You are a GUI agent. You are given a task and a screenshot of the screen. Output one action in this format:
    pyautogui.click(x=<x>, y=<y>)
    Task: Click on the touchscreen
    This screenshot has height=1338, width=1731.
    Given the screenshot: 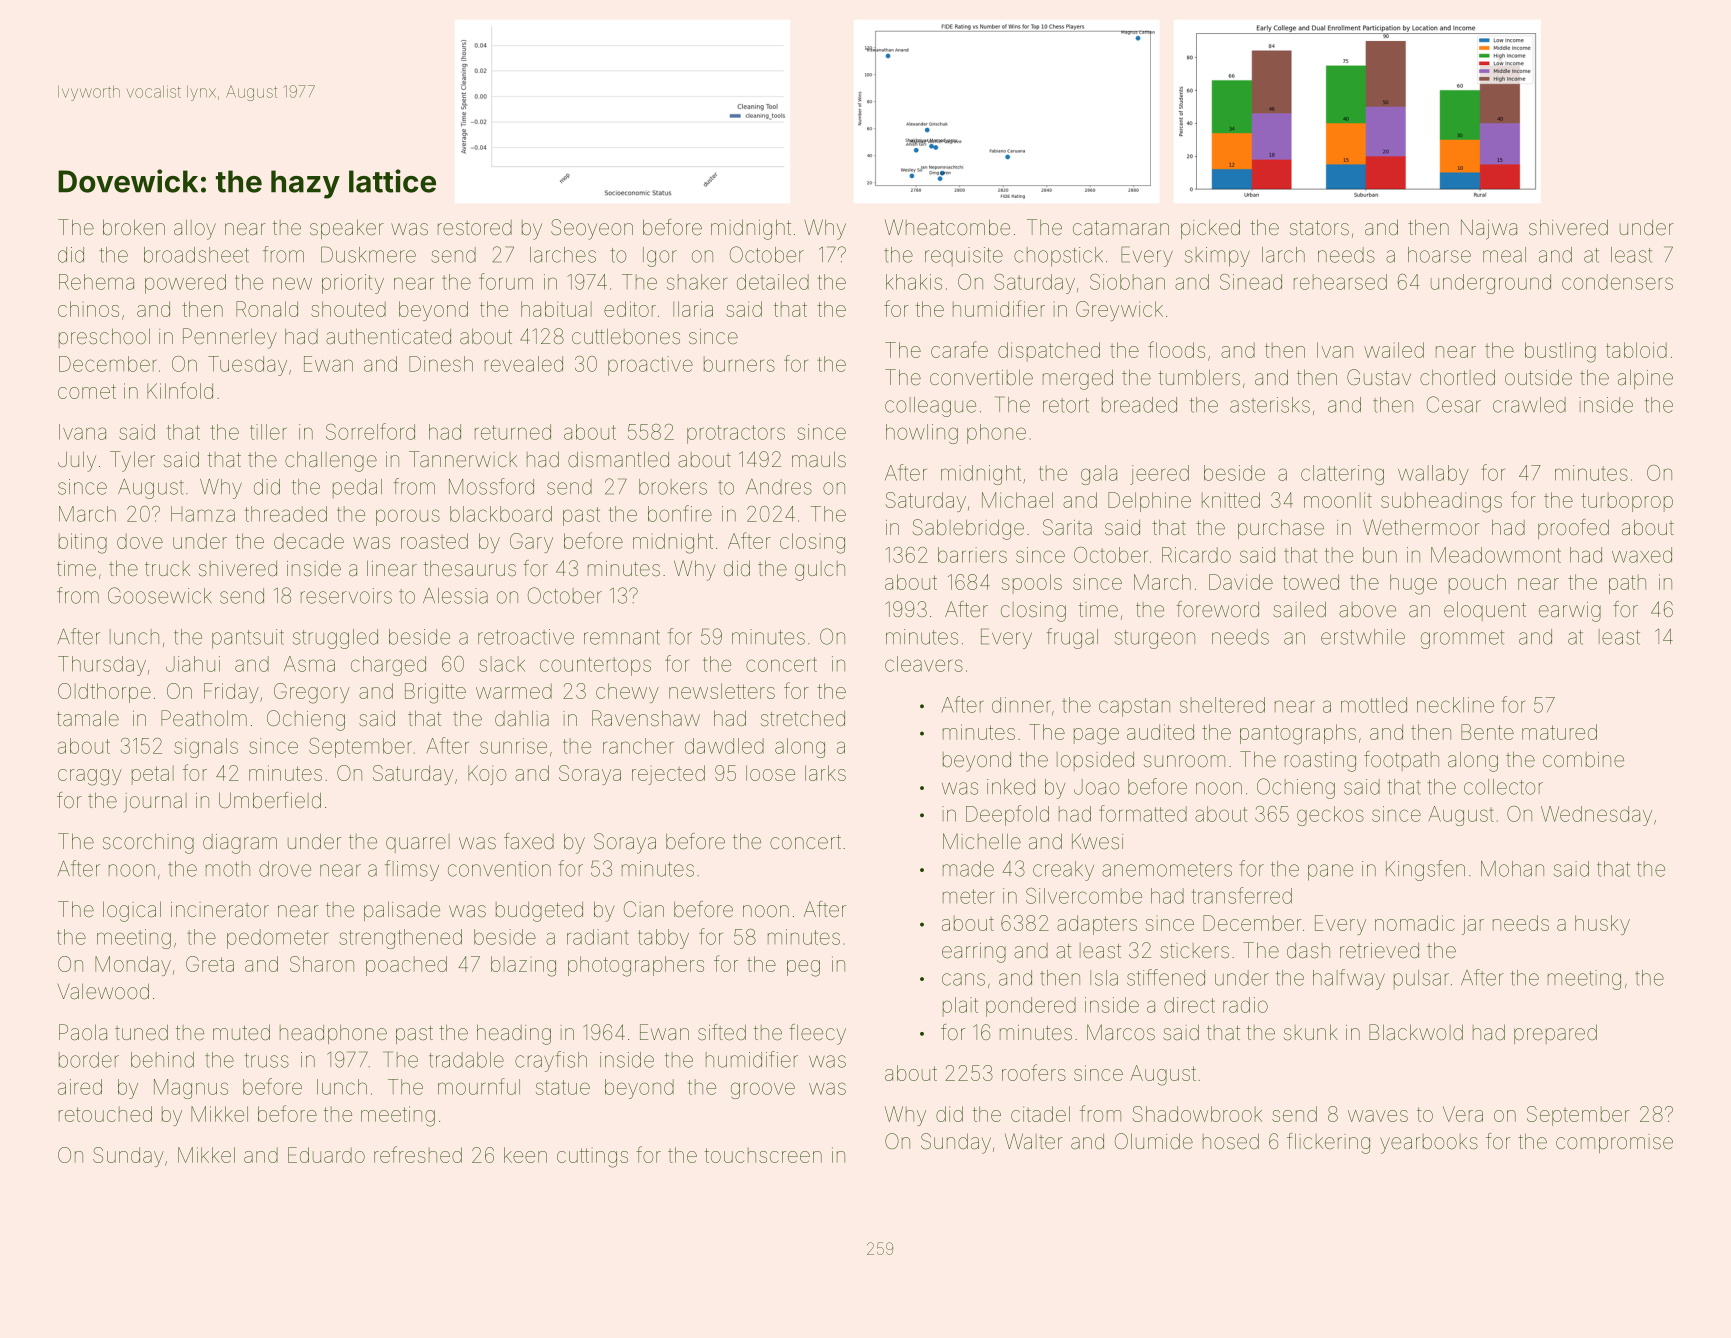 What is the action you would take?
    pyautogui.click(x=763, y=1155)
